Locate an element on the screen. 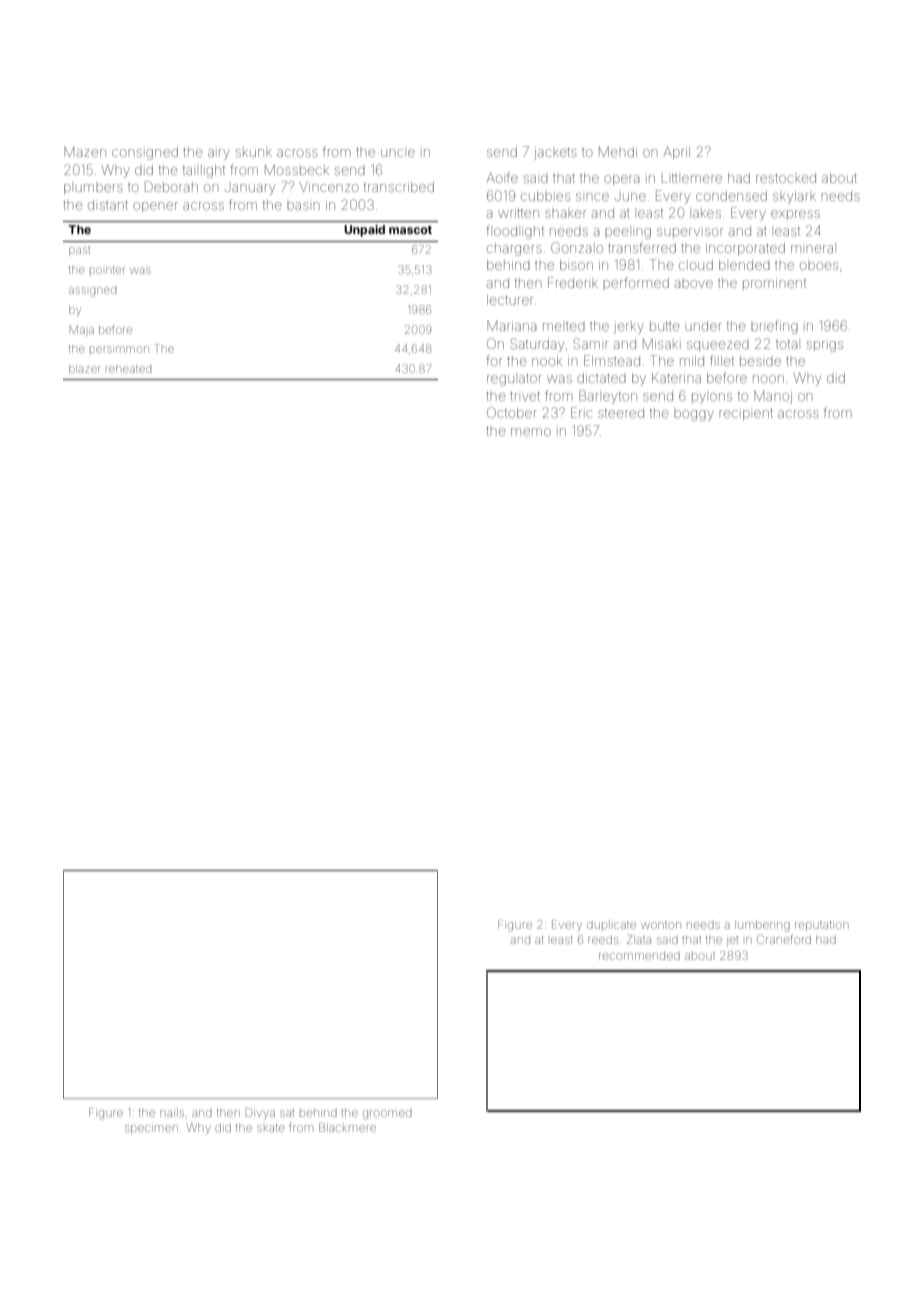 This screenshot has width=924, height=1314. groomed is located at coordinates (387, 1115).
